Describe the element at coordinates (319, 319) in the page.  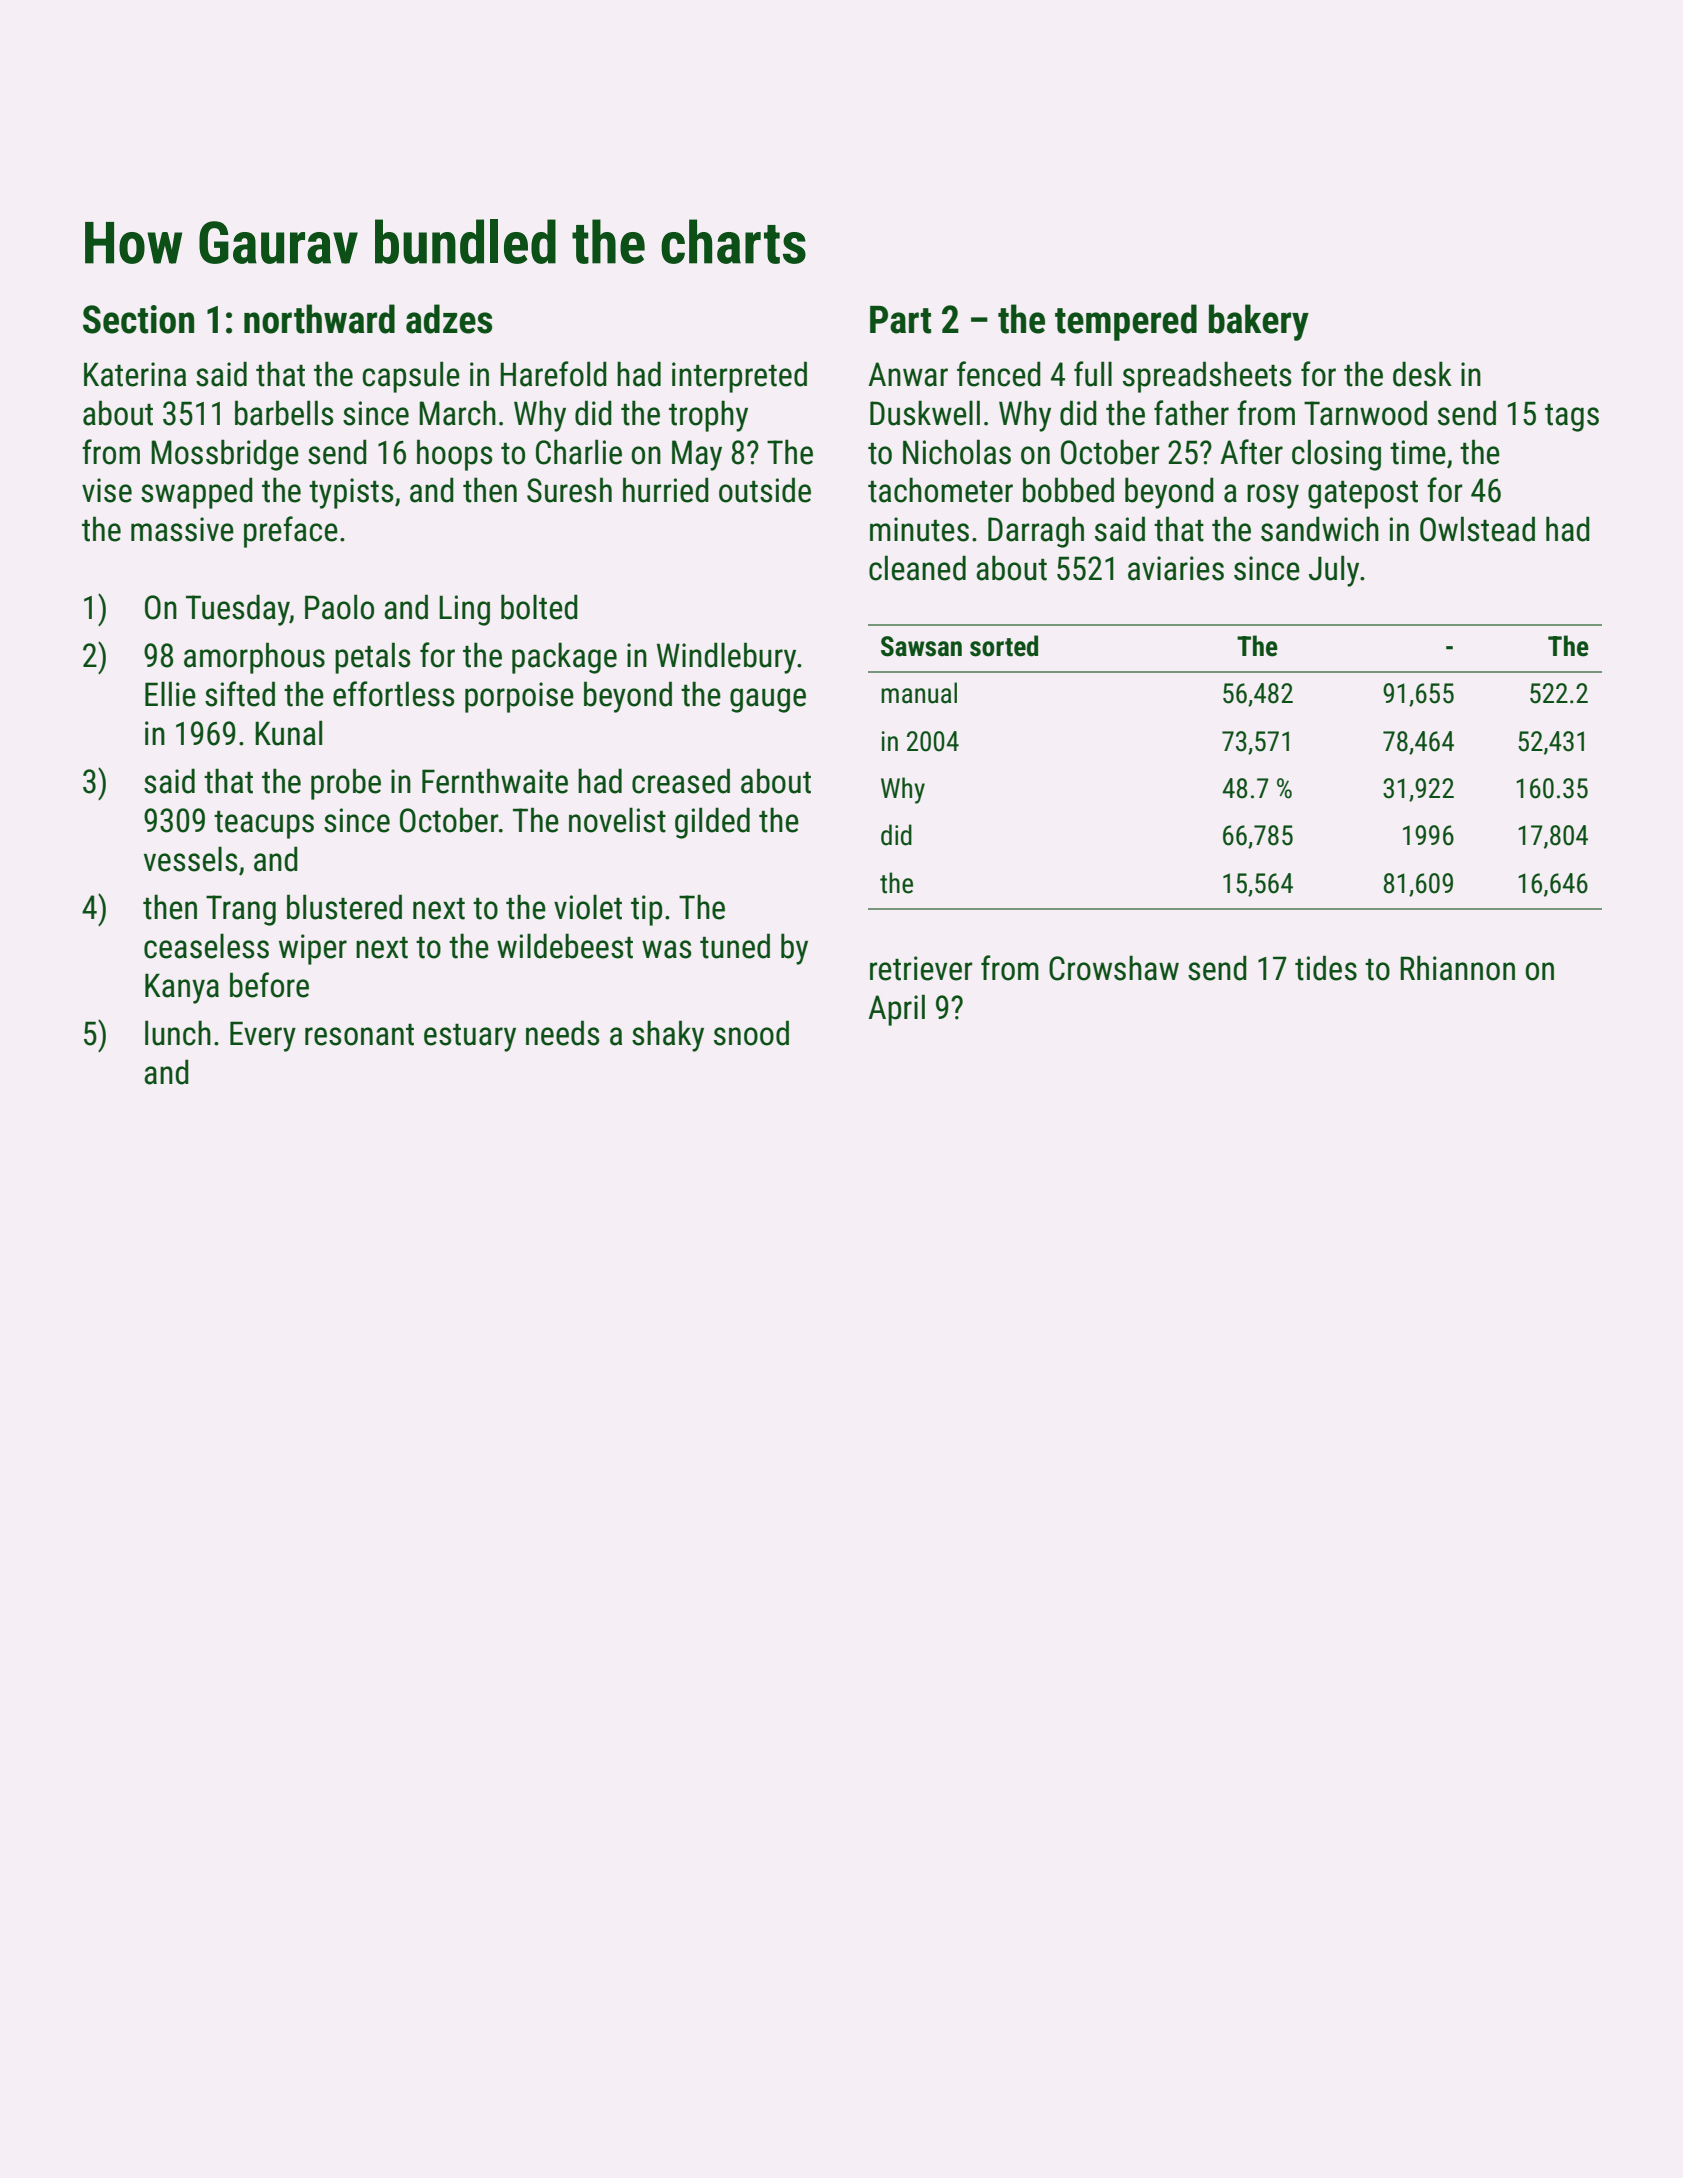
I see `northward` at that location.
